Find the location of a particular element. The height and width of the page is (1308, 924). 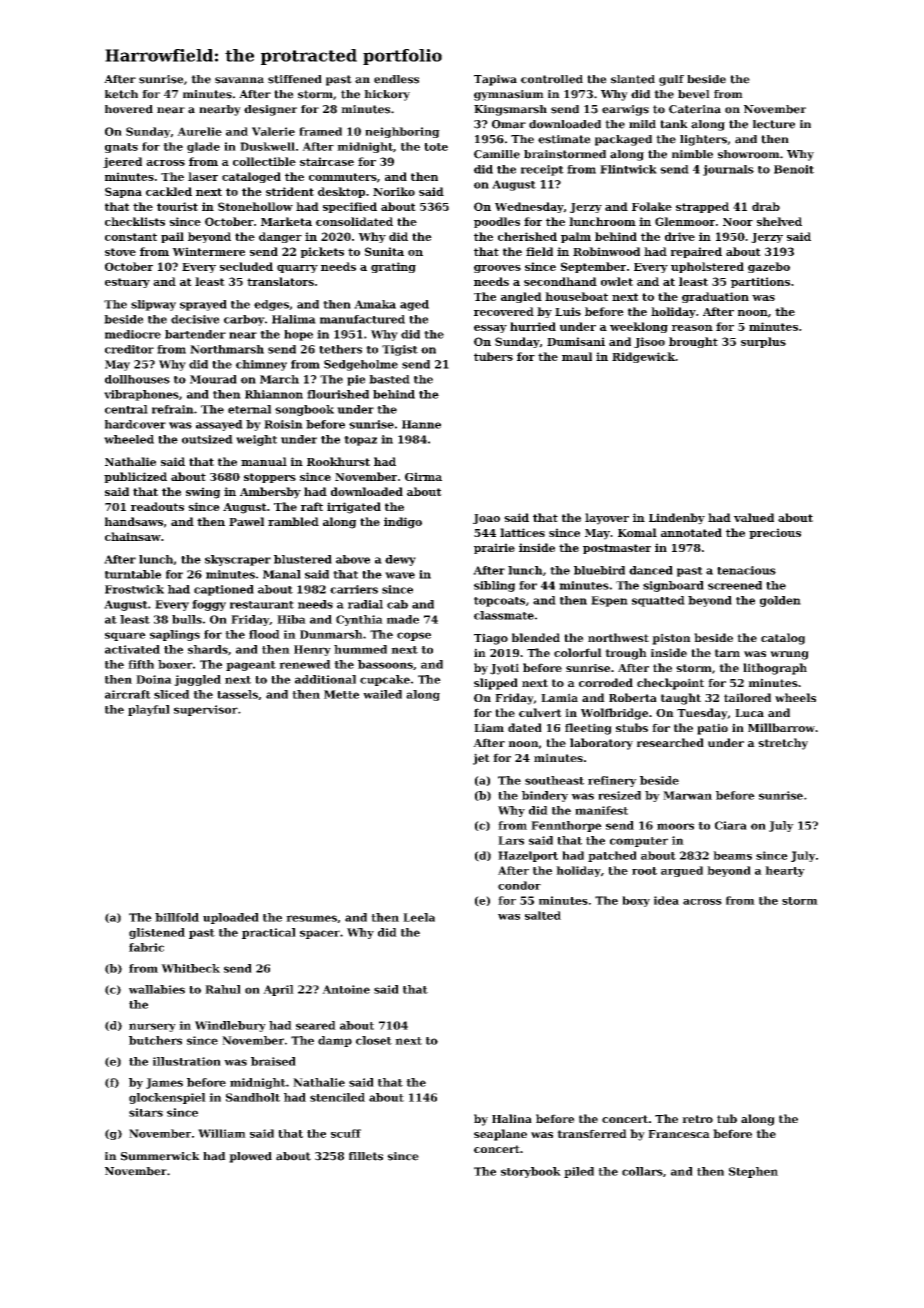

billfold is located at coordinates (177, 917).
